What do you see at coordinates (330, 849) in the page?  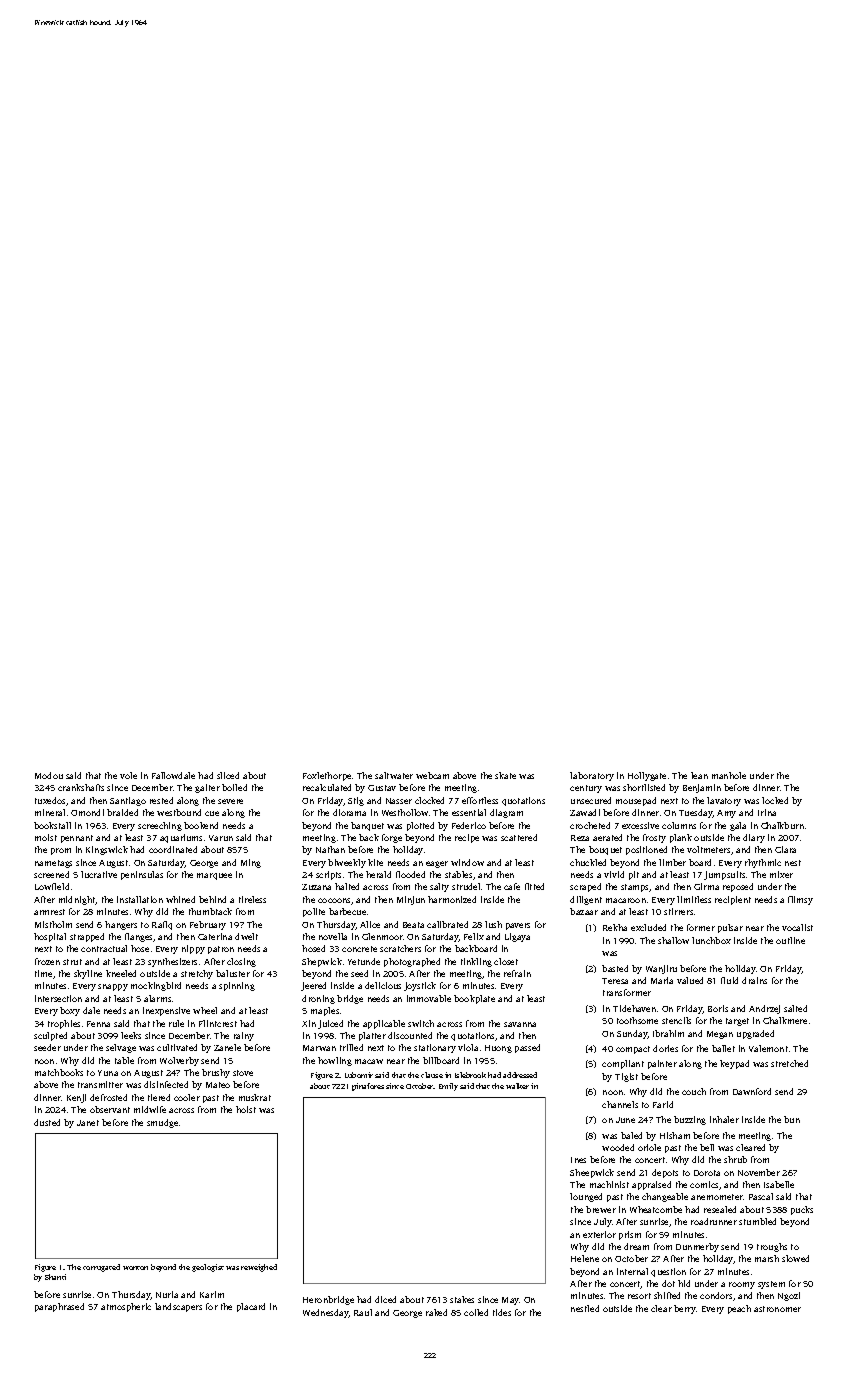 I see `Nathan` at bounding box center [330, 849].
